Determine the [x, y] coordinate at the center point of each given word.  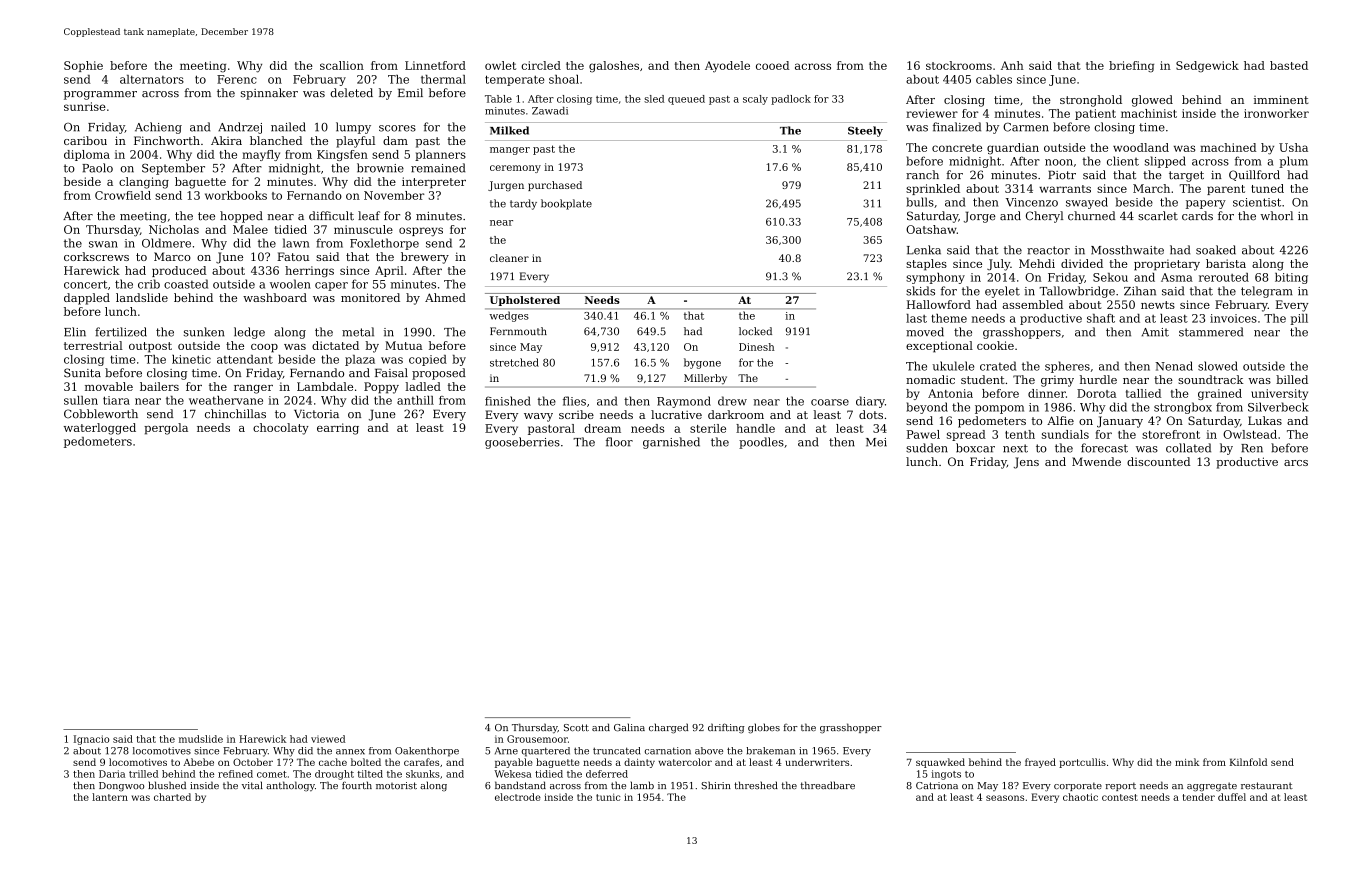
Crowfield [123, 195]
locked [755, 331]
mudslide [201, 739]
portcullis [1082, 763]
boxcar [975, 448]
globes [764, 728]
